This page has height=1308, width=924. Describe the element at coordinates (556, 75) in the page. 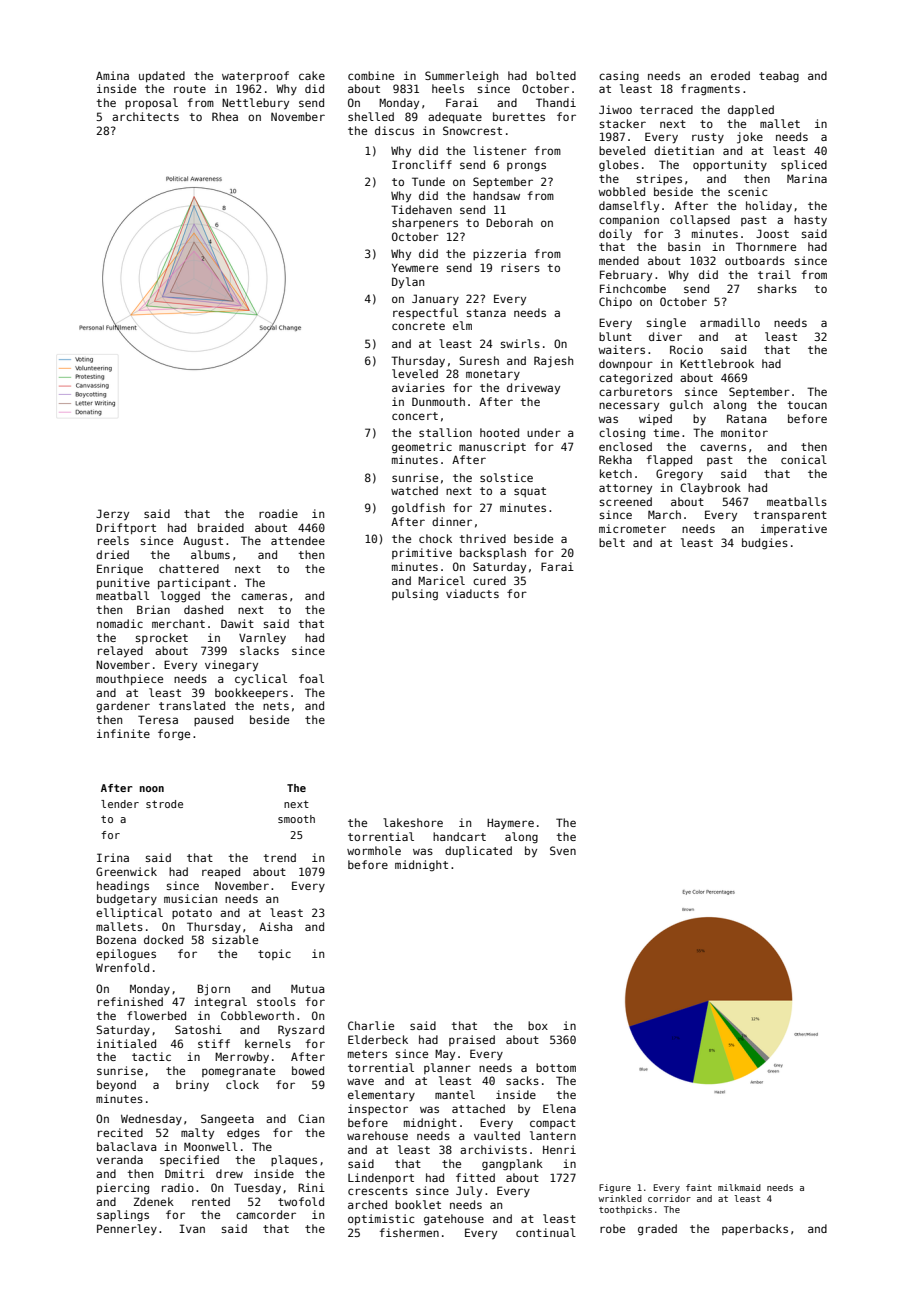

I see `bolted` at that location.
